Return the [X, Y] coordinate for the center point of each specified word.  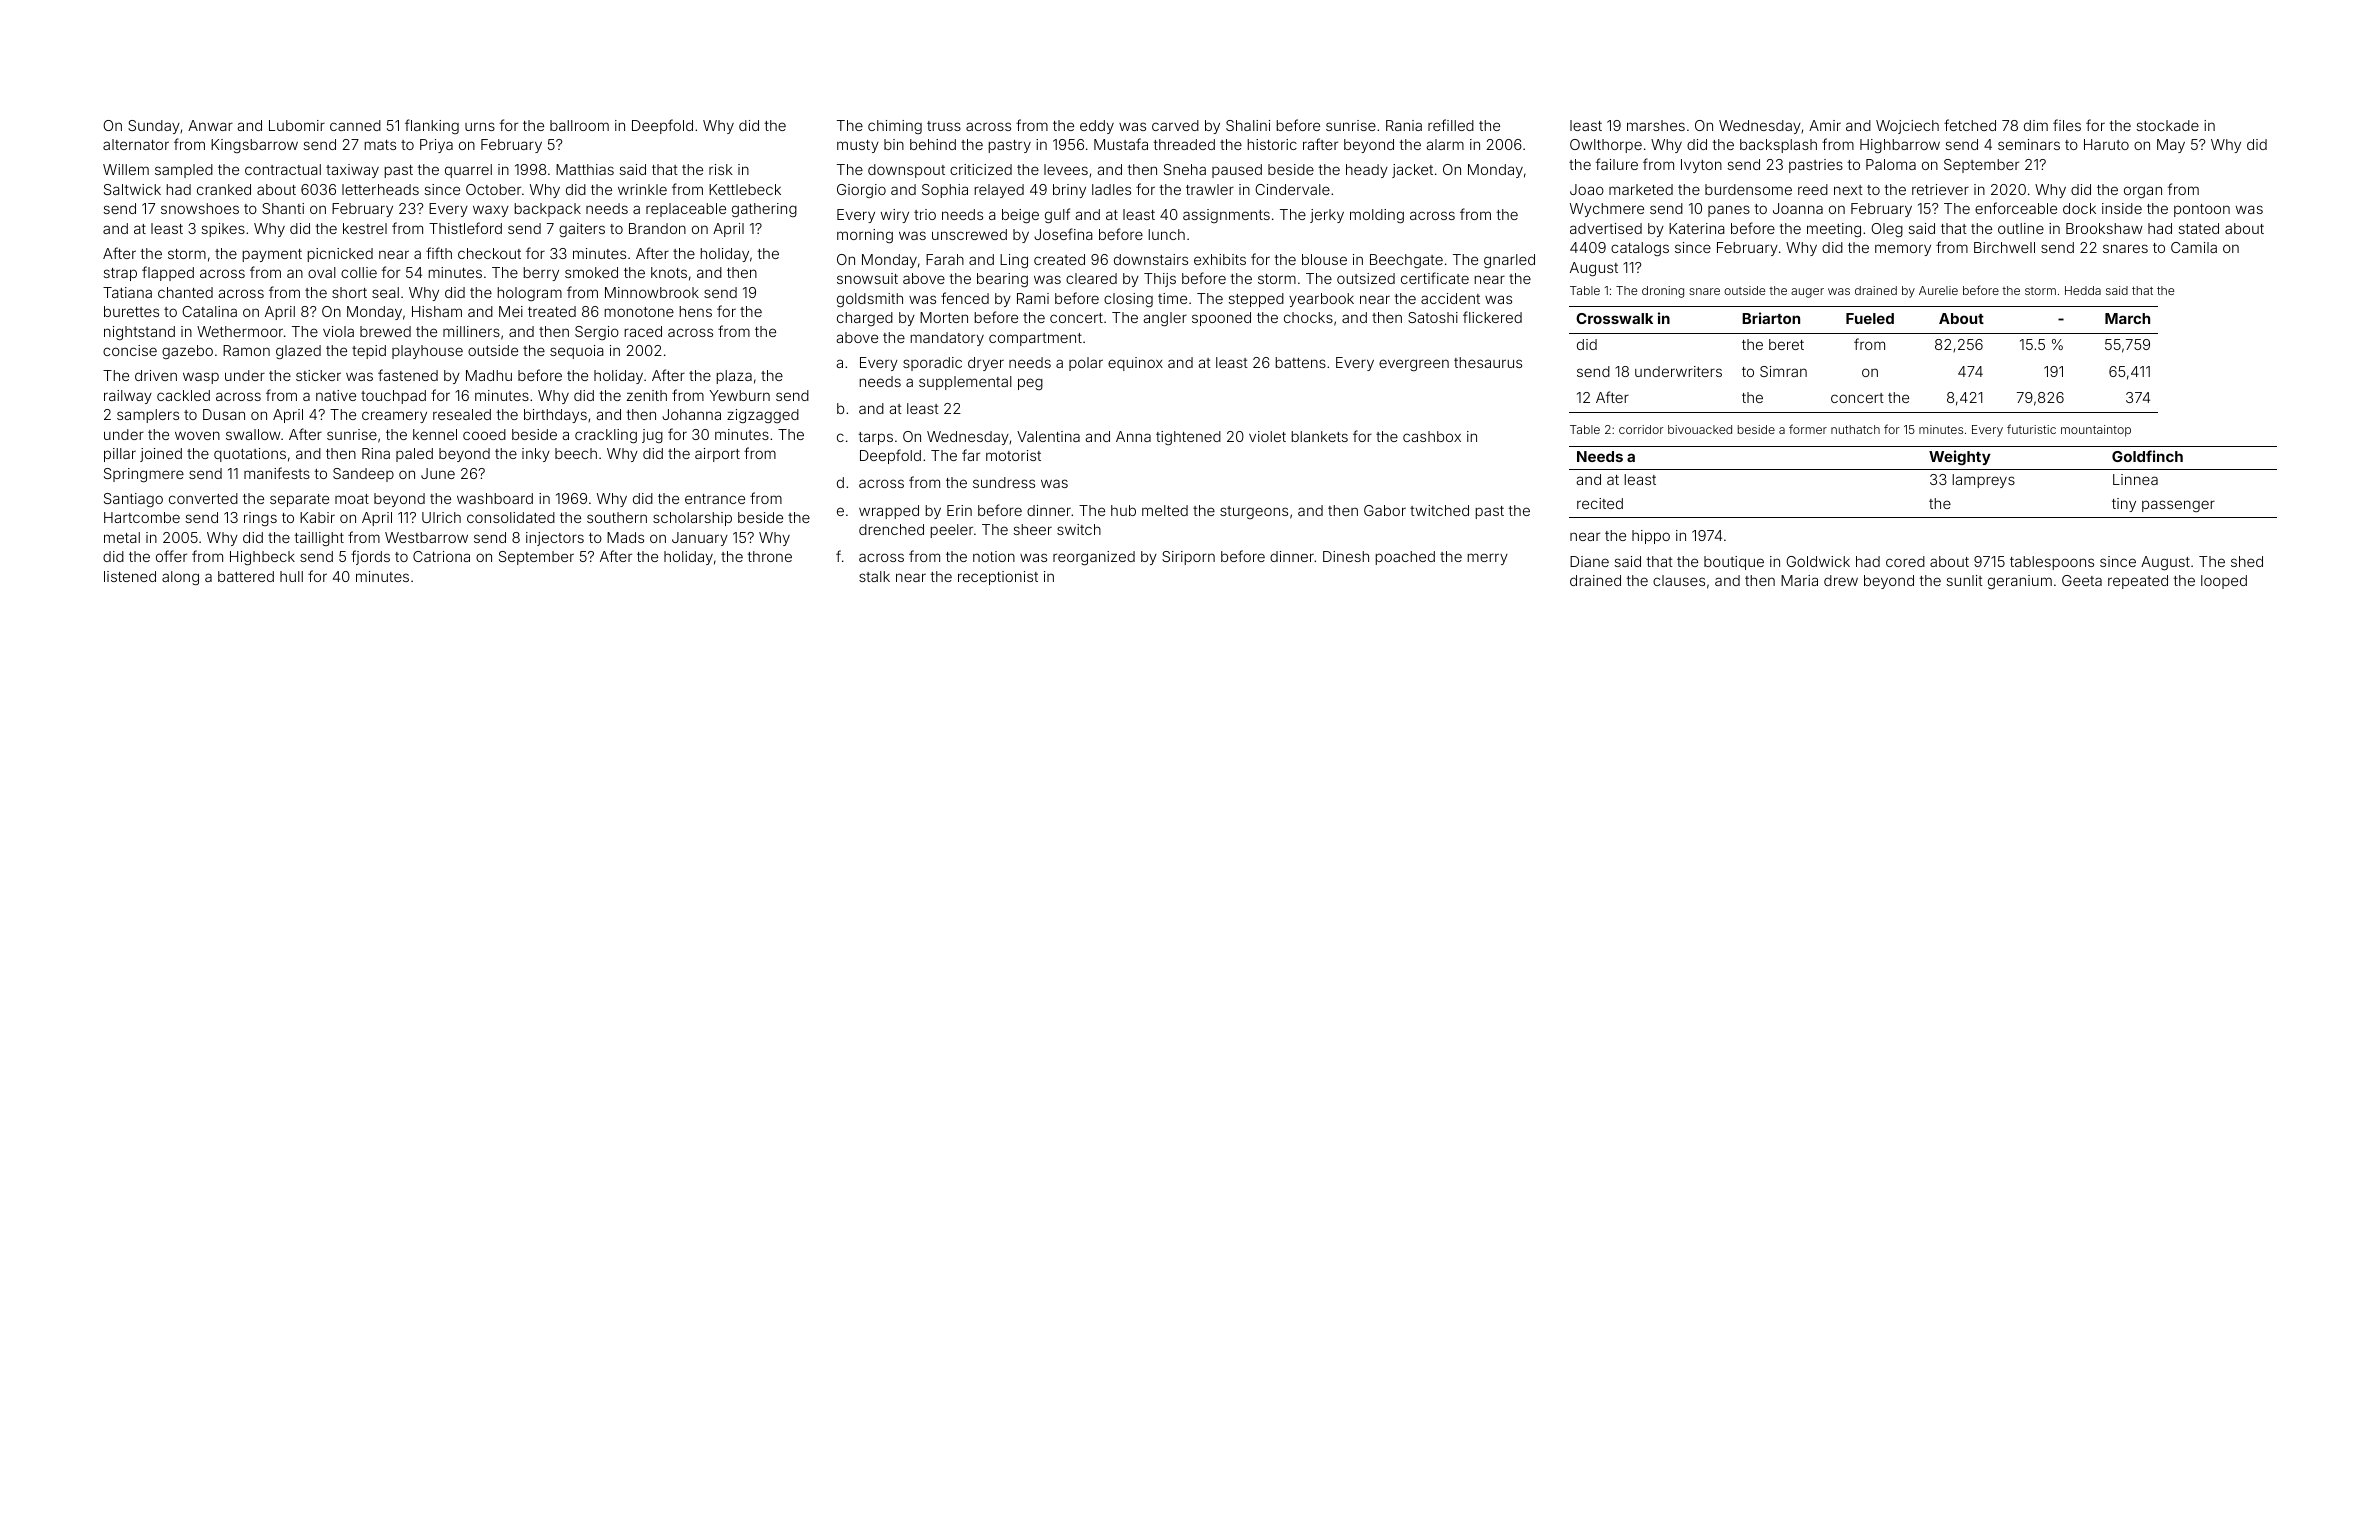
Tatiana [127, 292]
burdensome [1748, 189]
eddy [1097, 127]
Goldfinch [2147, 456]
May [2171, 146]
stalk [874, 576]
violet [1267, 436]
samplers [148, 416]
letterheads [380, 189]
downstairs [1151, 259]
